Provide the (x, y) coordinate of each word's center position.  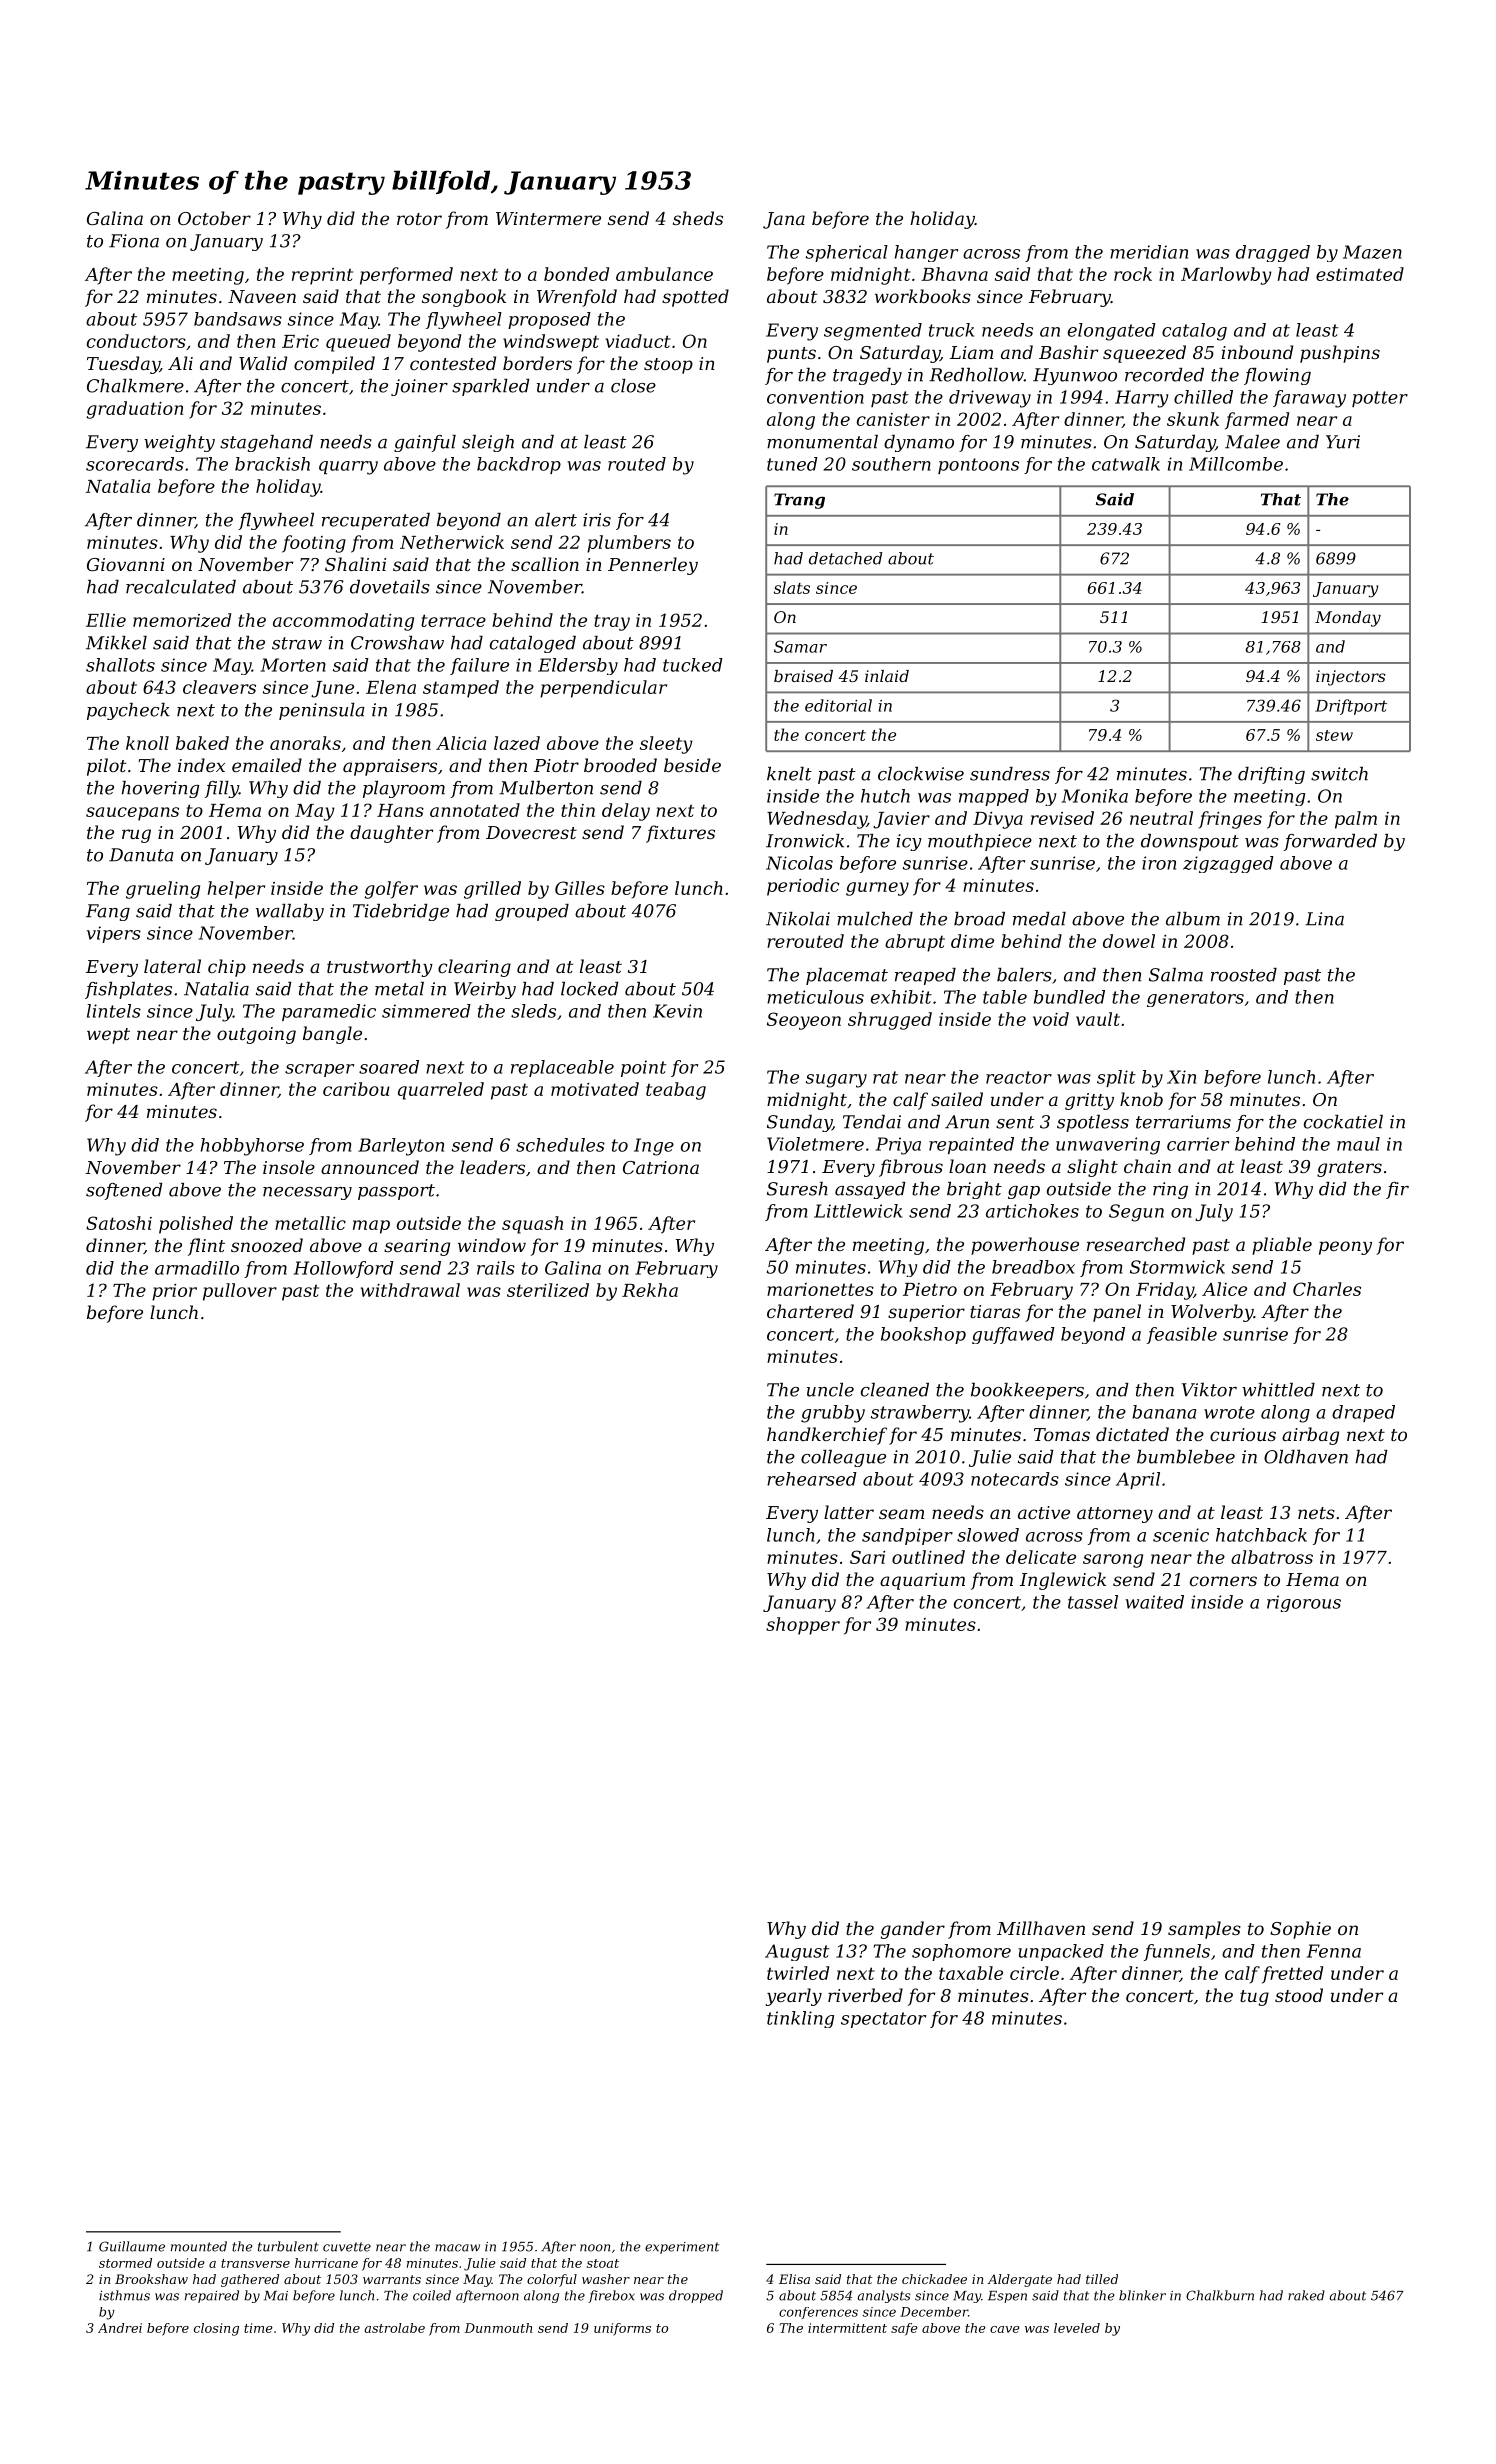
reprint (322, 276)
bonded (576, 274)
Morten (293, 665)
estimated (1360, 274)
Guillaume (132, 2246)
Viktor (1209, 1390)
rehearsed (812, 1479)
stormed (125, 2263)
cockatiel (1343, 1122)
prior (174, 1292)
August (797, 1952)
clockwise (921, 774)
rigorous (1304, 1603)
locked (590, 989)
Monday (1348, 619)
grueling (163, 890)
